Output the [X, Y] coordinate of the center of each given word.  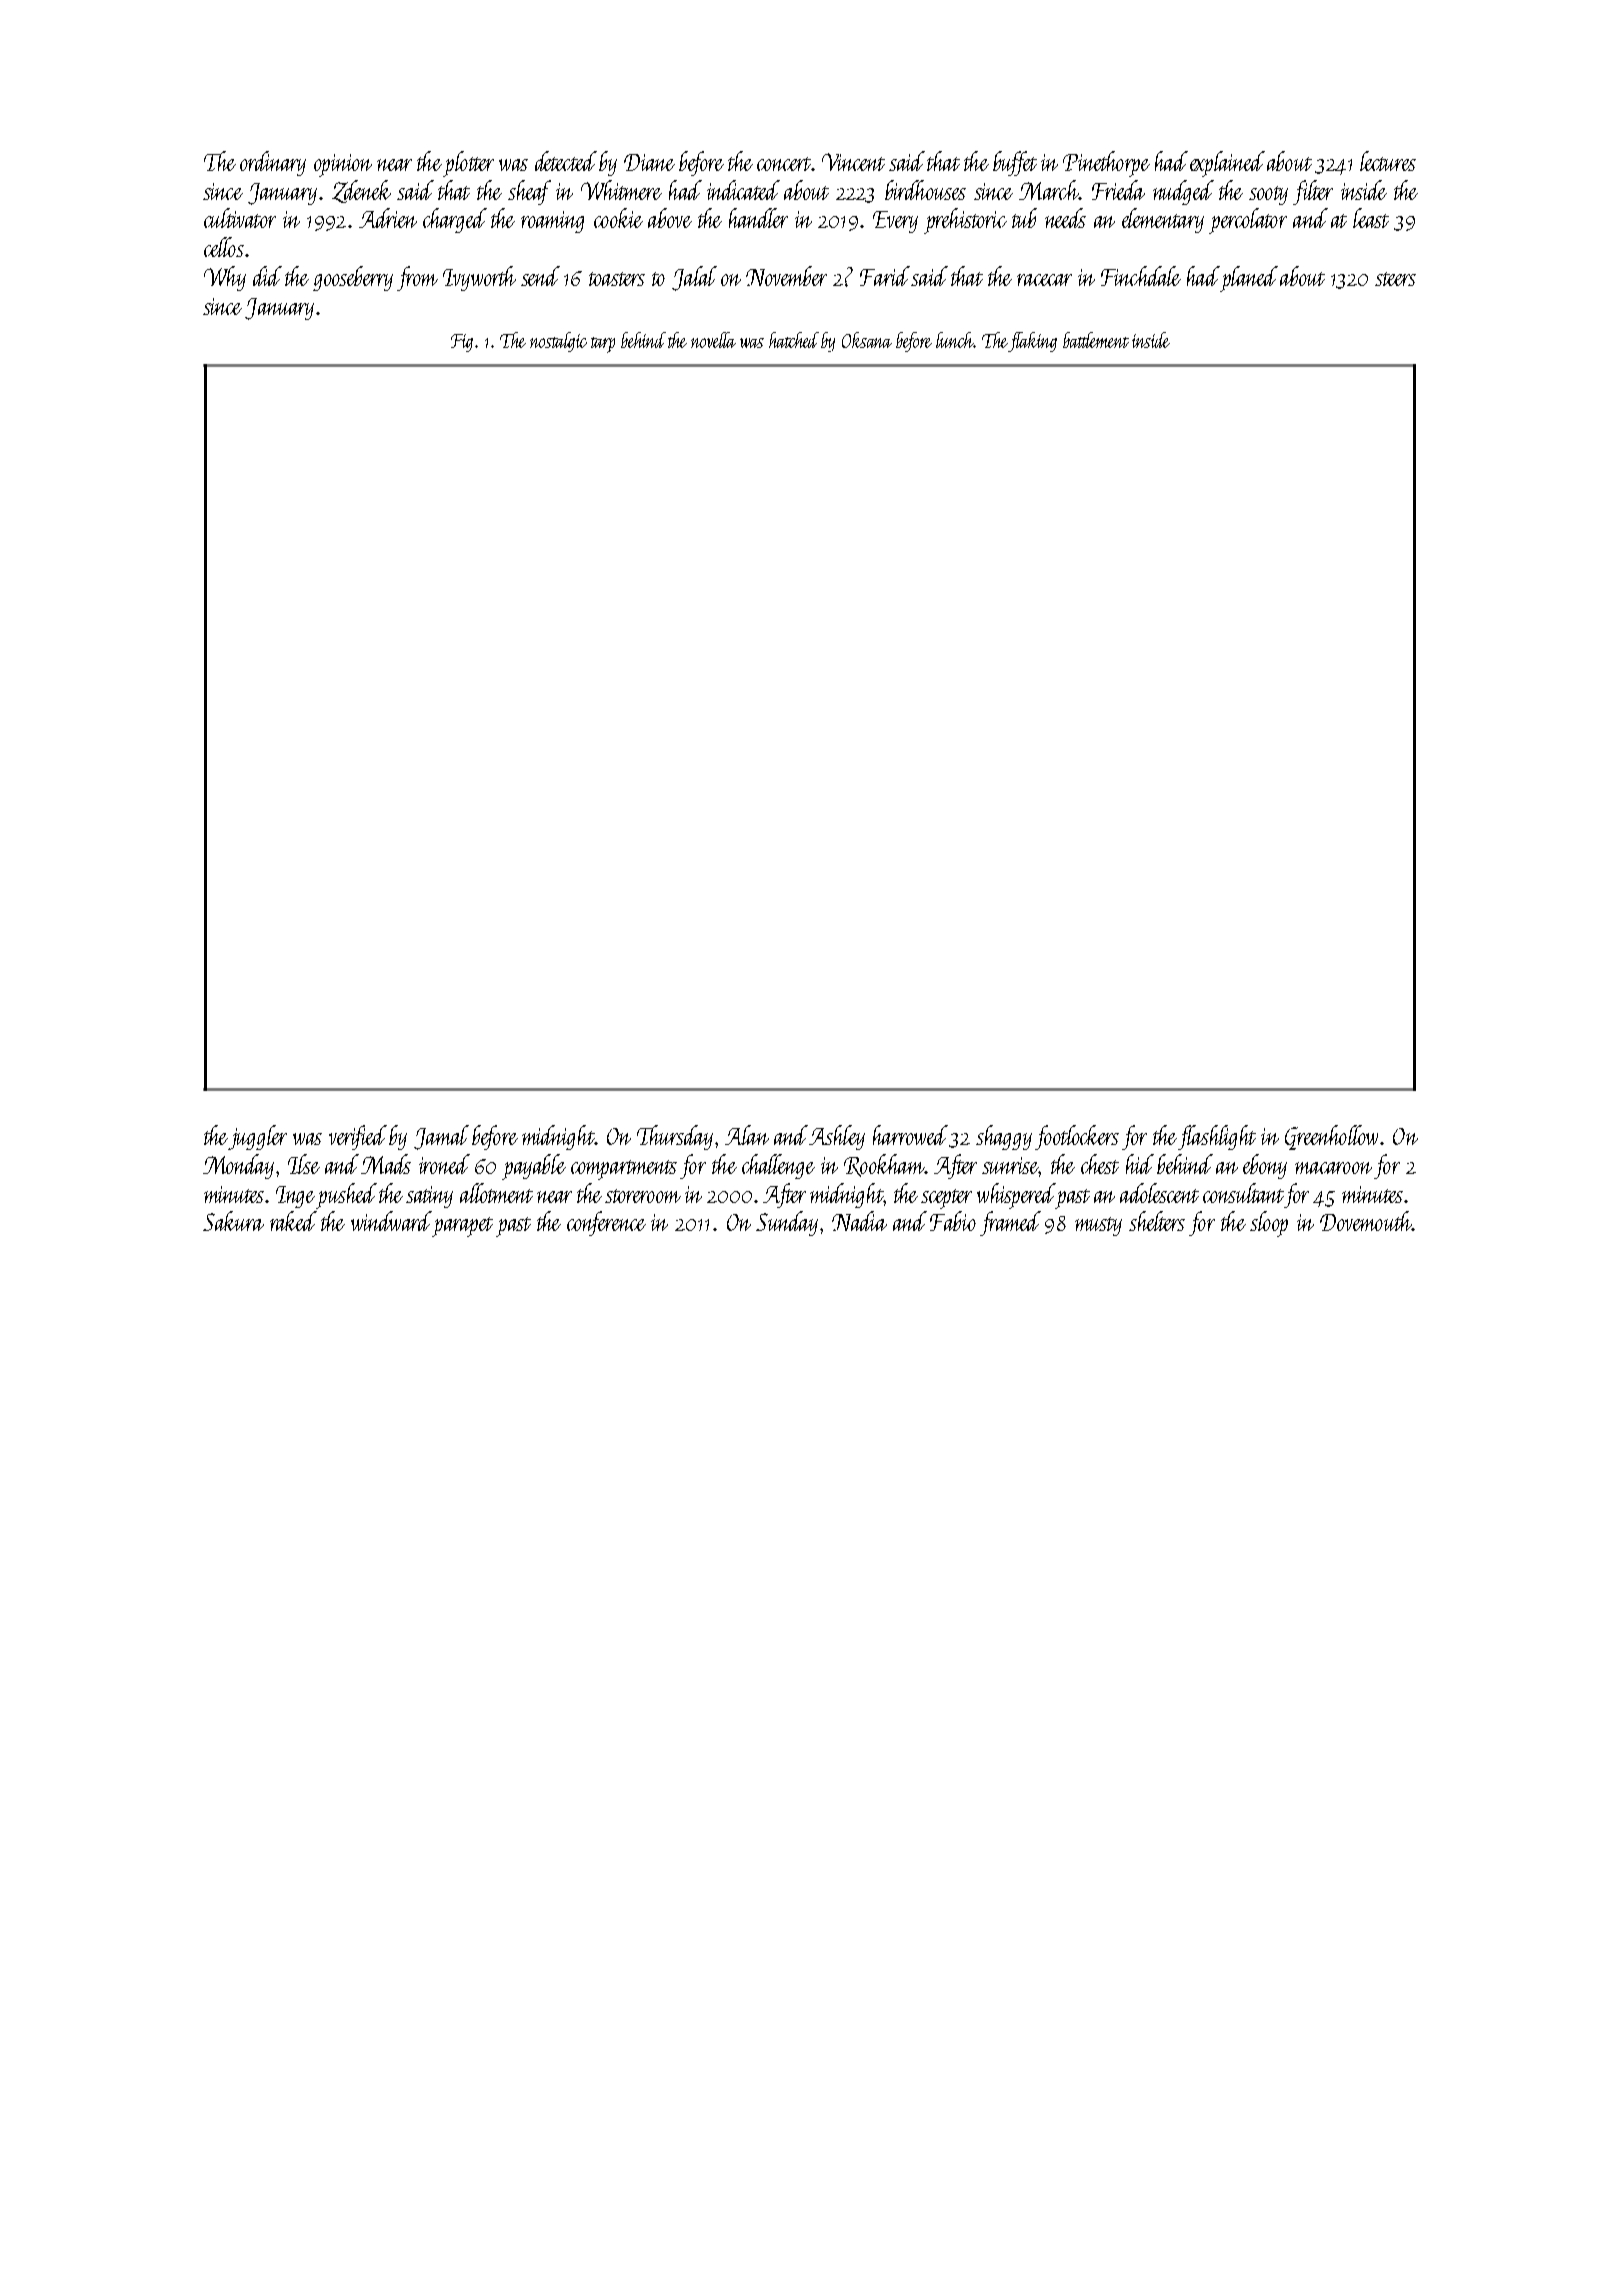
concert [784, 164]
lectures [1388, 161]
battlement [1096, 340]
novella [713, 340]
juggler [257, 1137]
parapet [462, 1227]
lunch [955, 340]
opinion [343, 165]
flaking [1033, 342]
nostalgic [558, 342]
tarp [603, 345]
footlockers [1077, 1137]
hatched [794, 340]
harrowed [910, 1135]
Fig [462, 343]
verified [358, 1137]
